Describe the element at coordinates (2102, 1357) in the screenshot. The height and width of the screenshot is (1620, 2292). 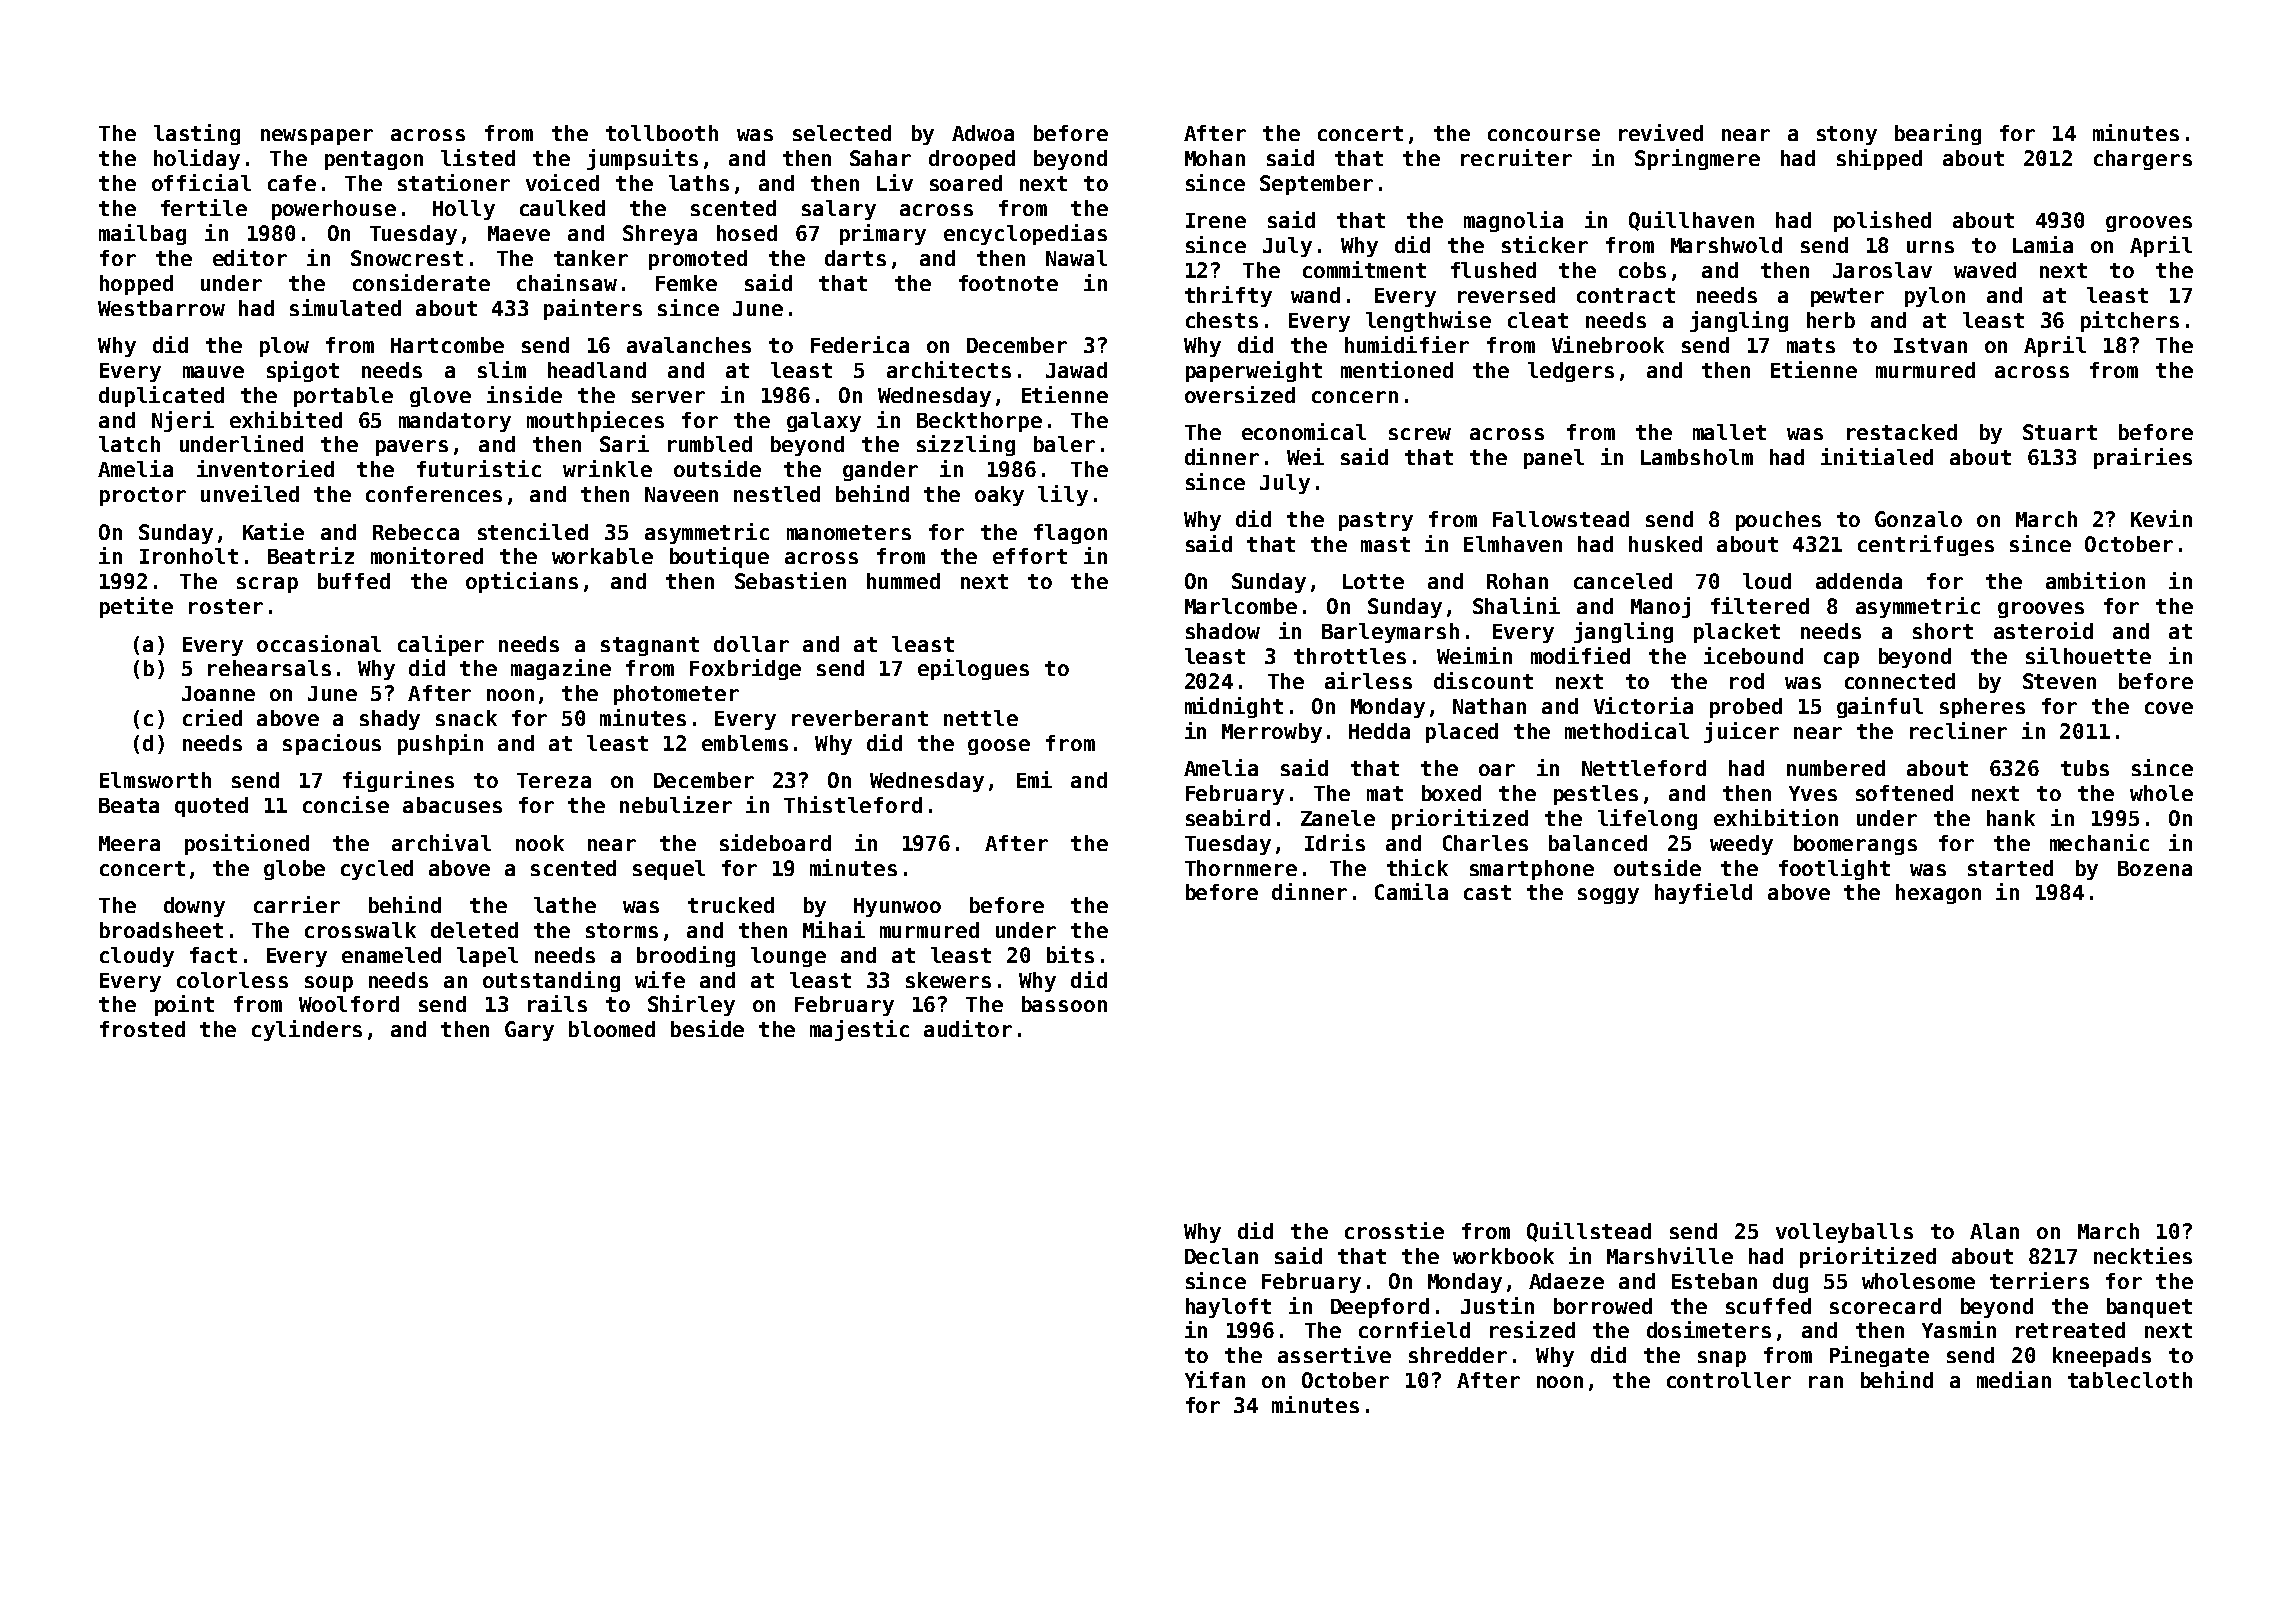
I see `kneepads` at that location.
